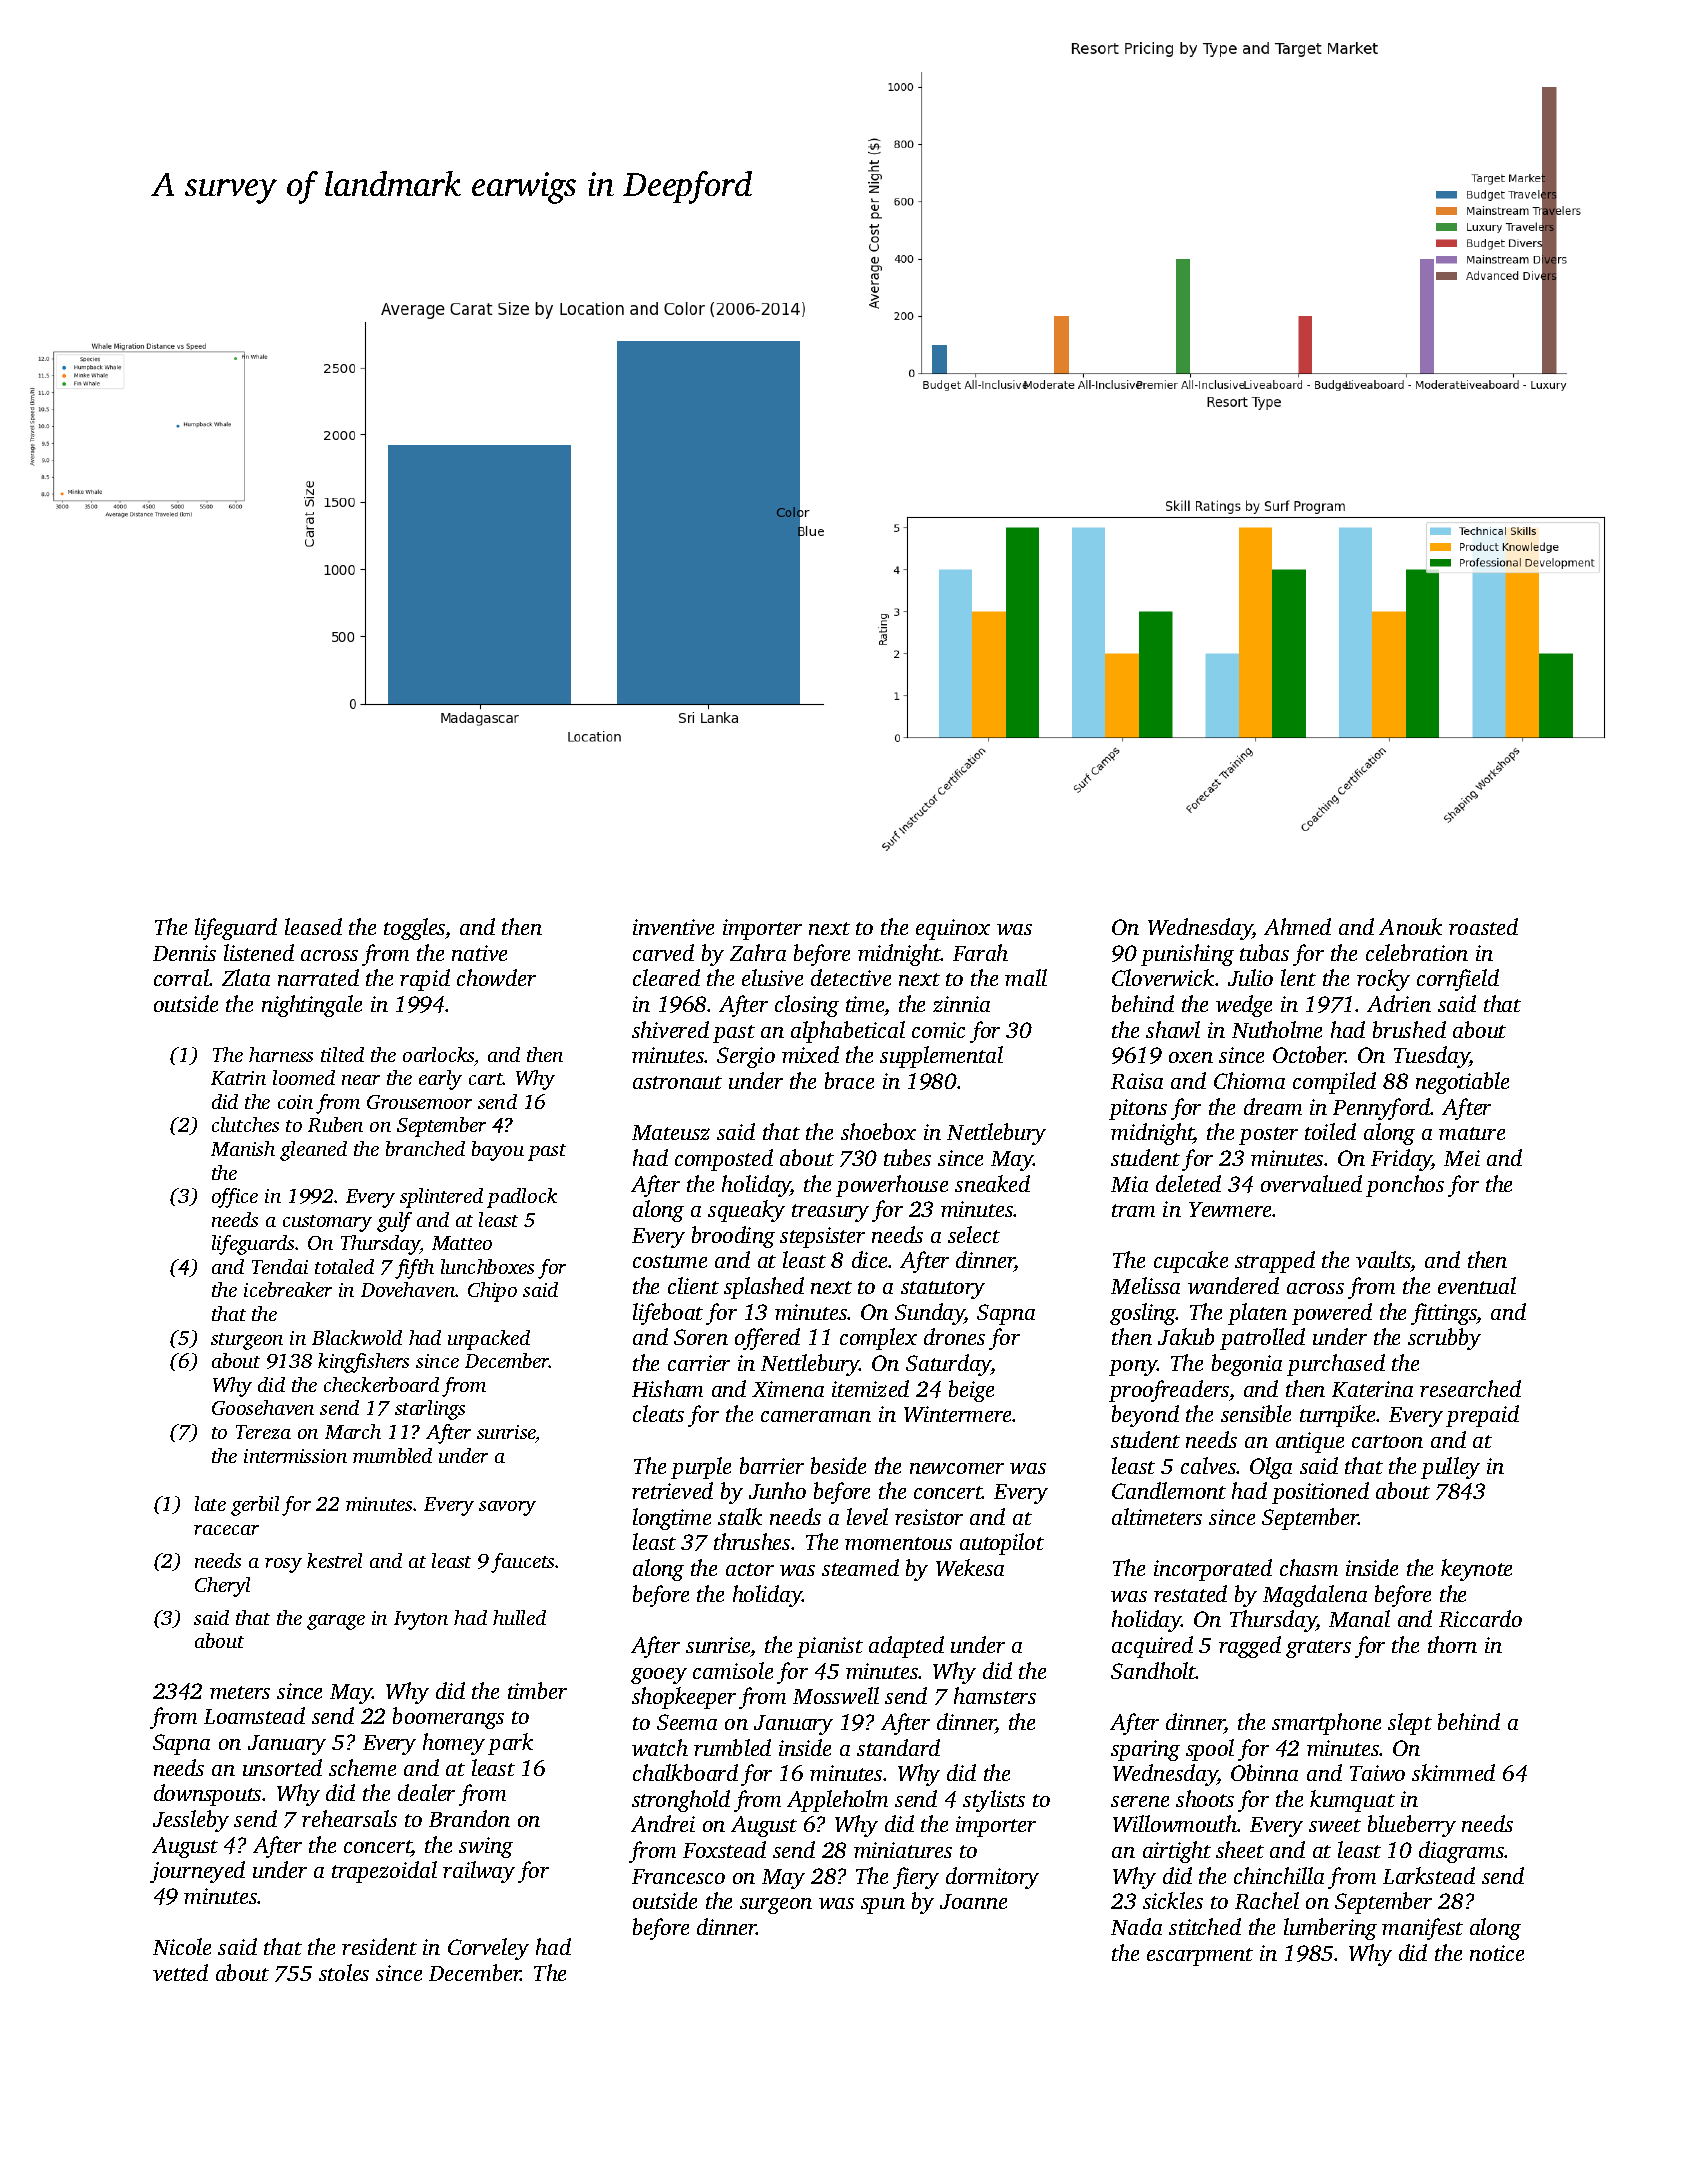  What do you see at coordinates (226, 1530) in the page?
I see `racecar` at bounding box center [226, 1530].
